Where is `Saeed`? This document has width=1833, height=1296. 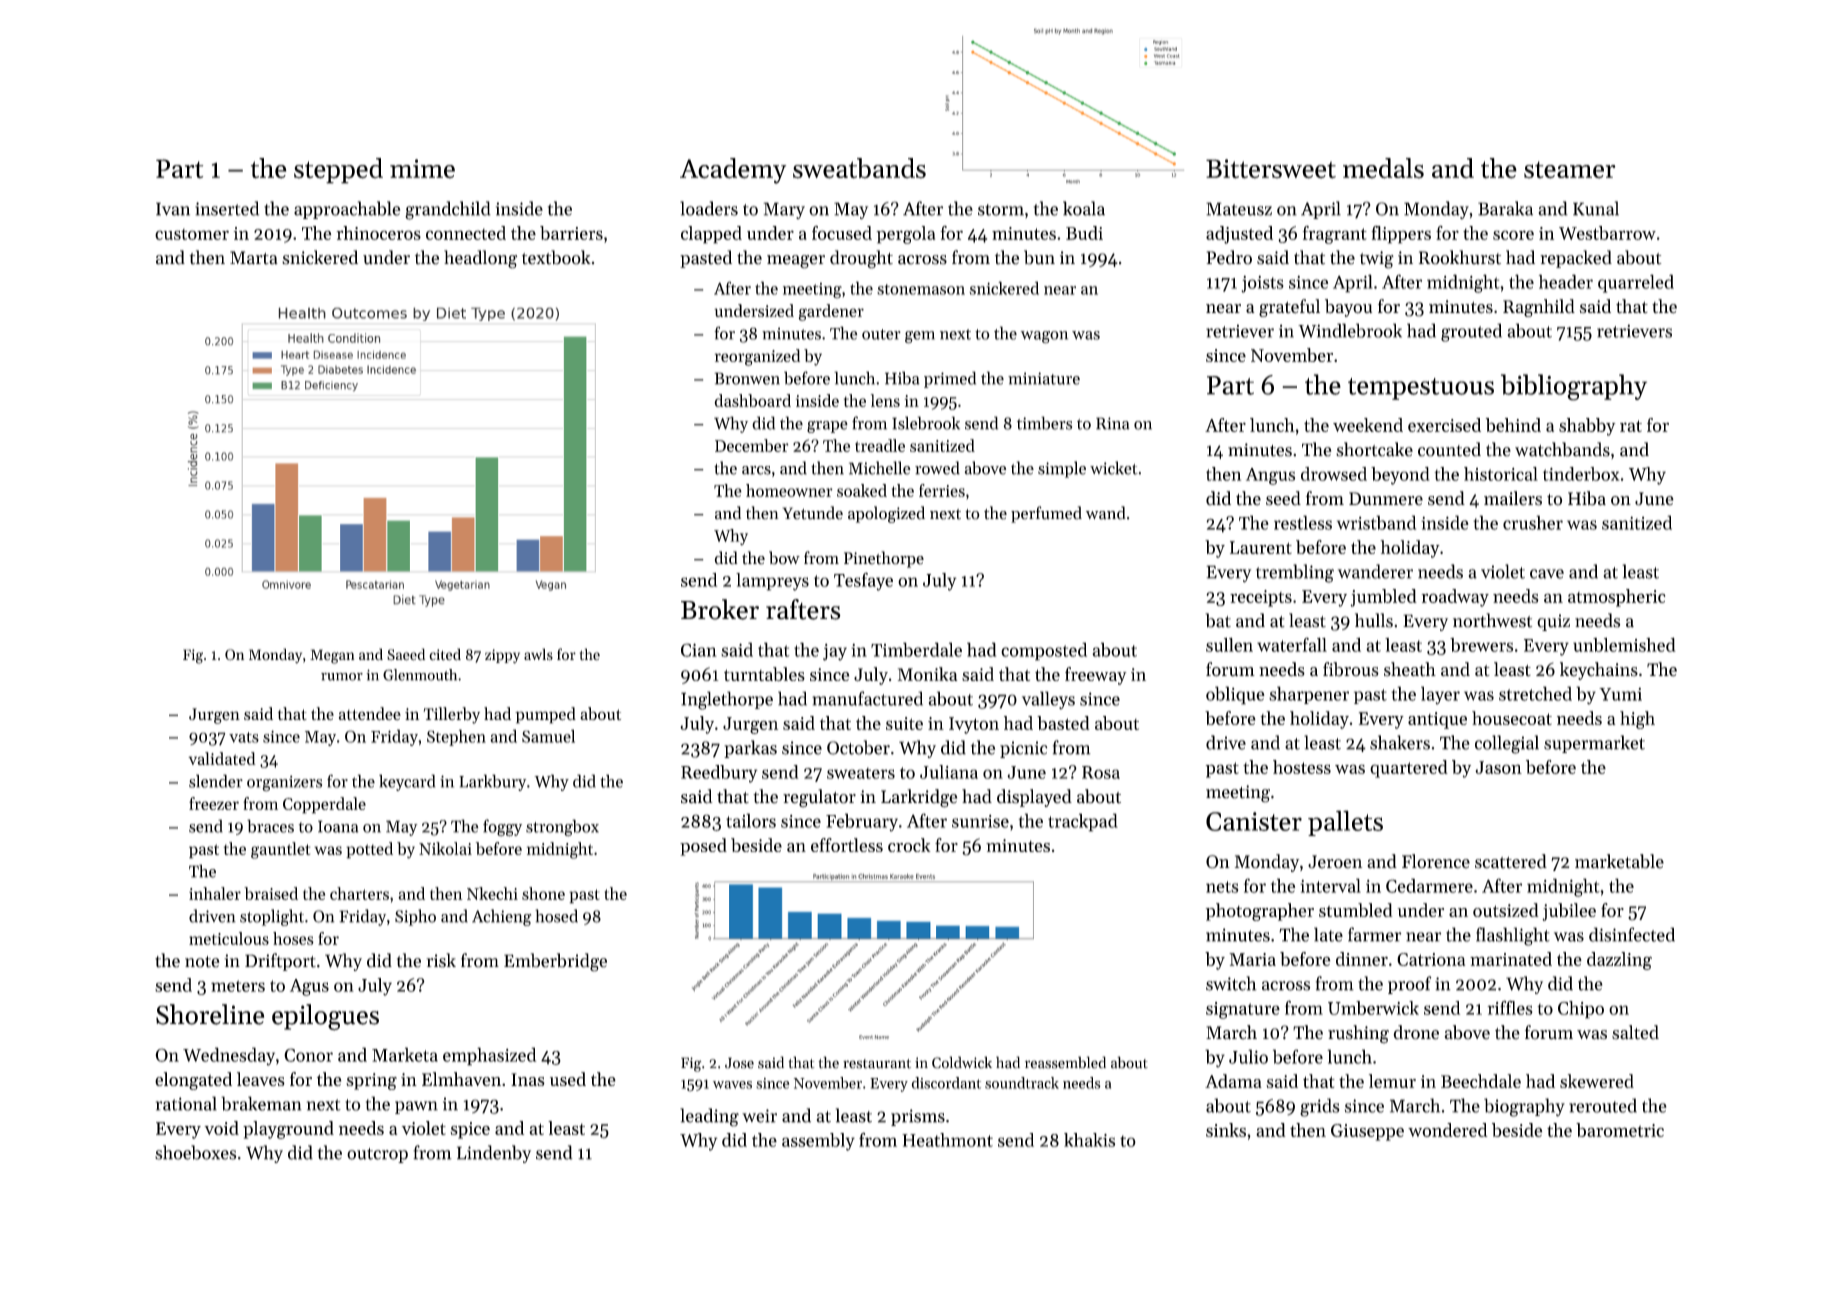
Saeed is located at coordinates (406, 654).
